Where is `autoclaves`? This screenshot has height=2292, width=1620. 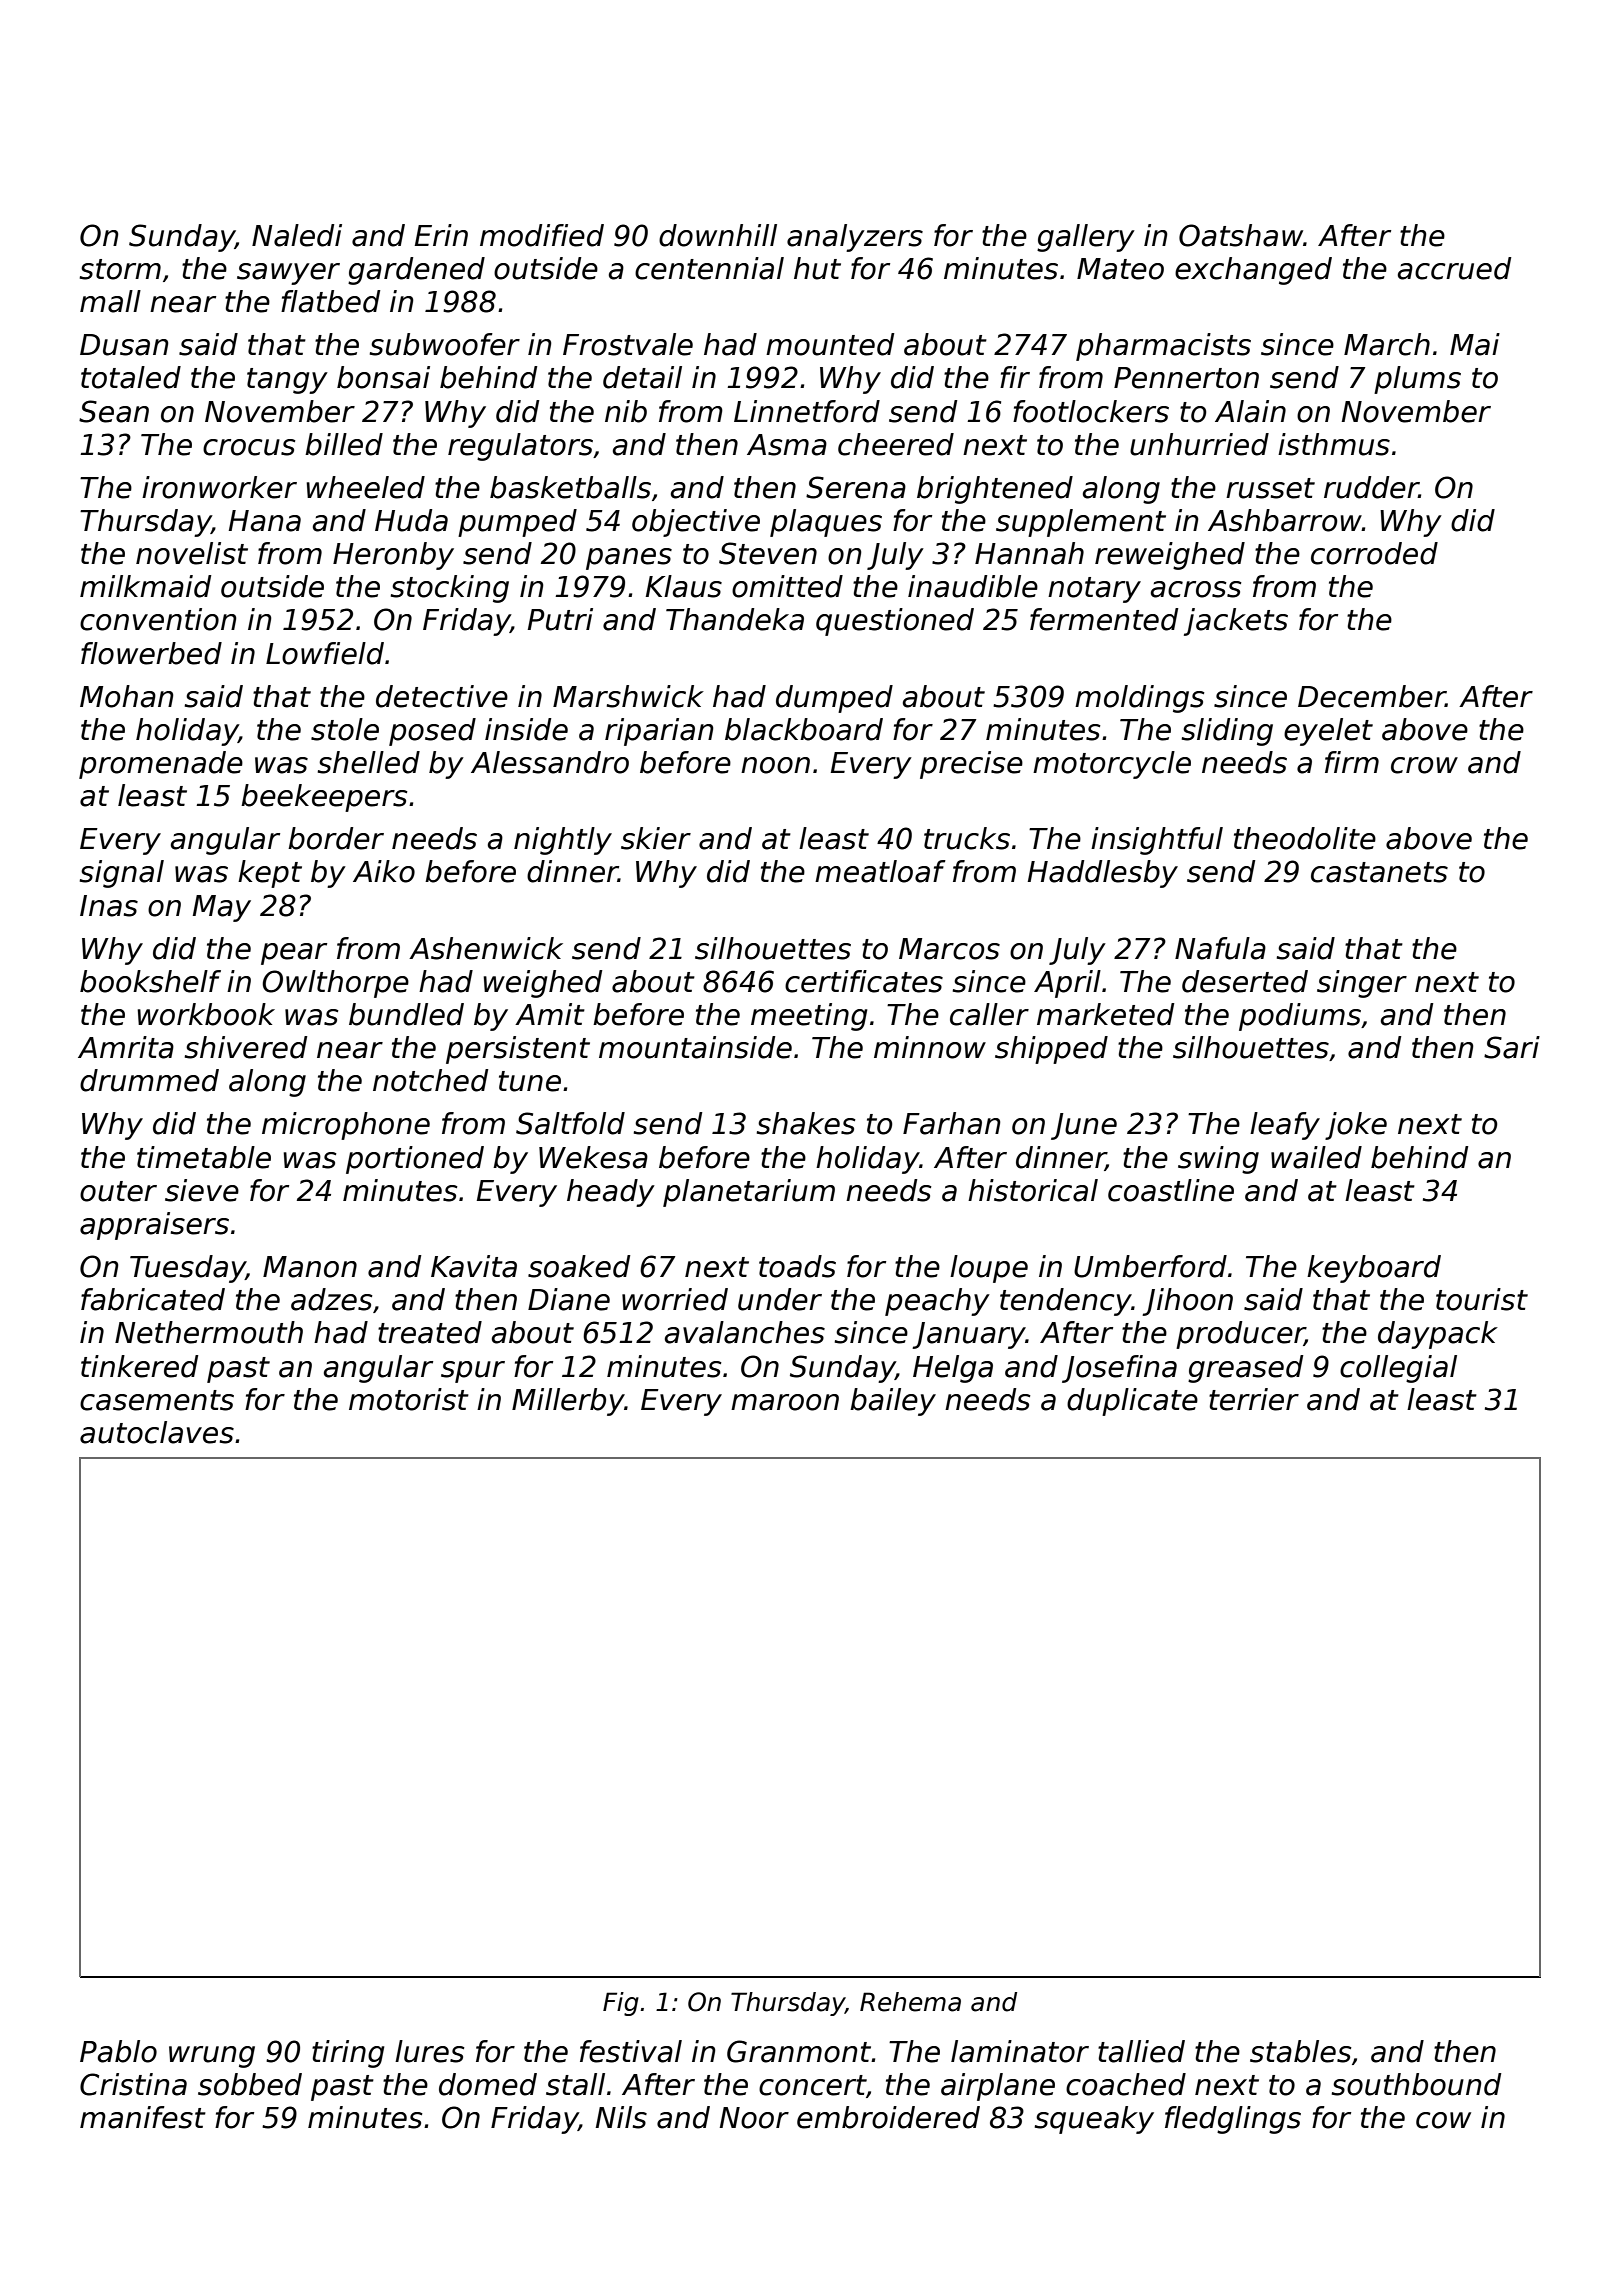
autoclaves is located at coordinates (157, 1432).
